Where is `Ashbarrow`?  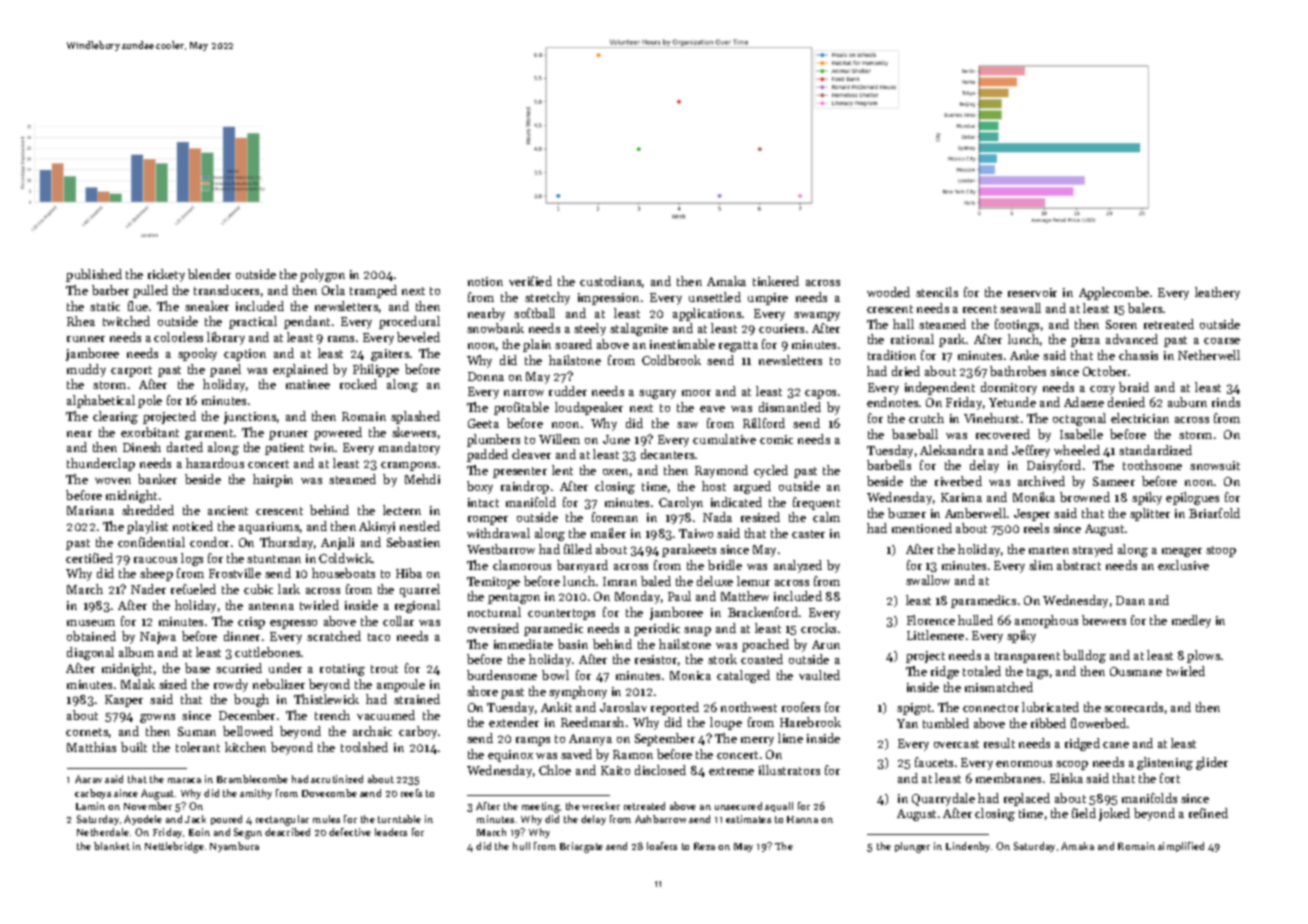
Ashbarrow is located at coordinates (660, 819).
